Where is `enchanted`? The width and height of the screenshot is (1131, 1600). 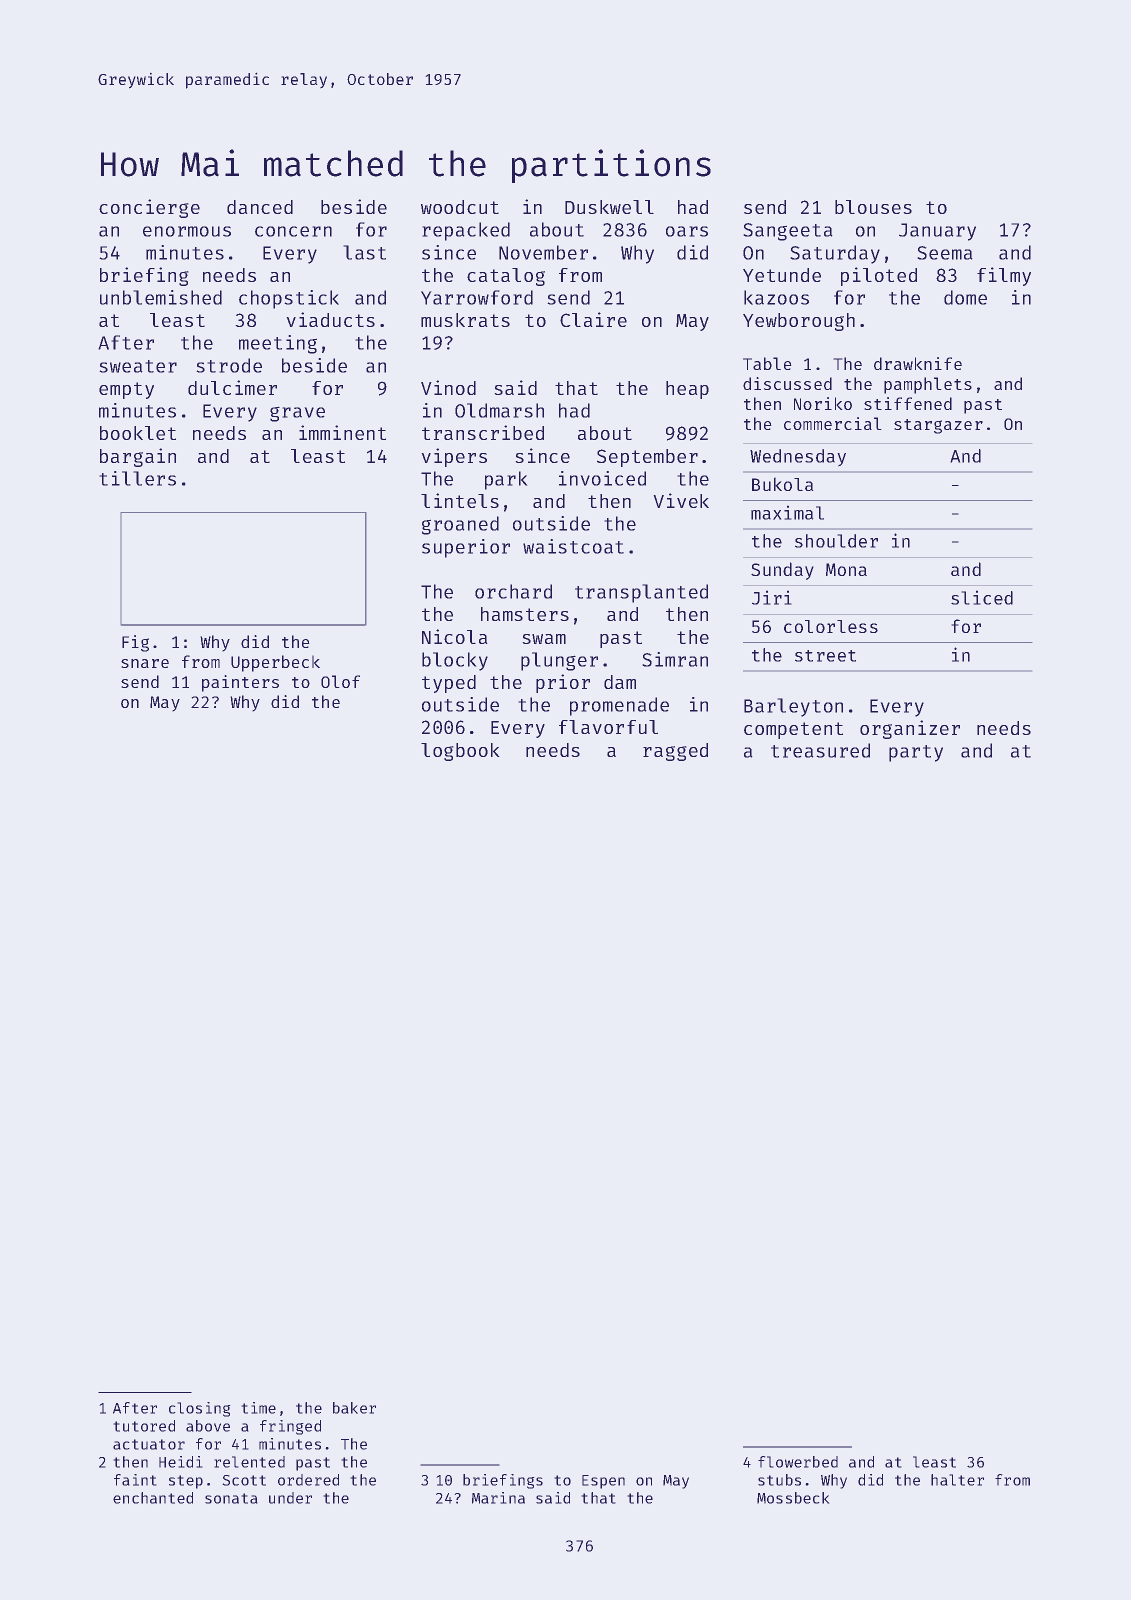 enchanted is located at coordinates (153, 1498).
